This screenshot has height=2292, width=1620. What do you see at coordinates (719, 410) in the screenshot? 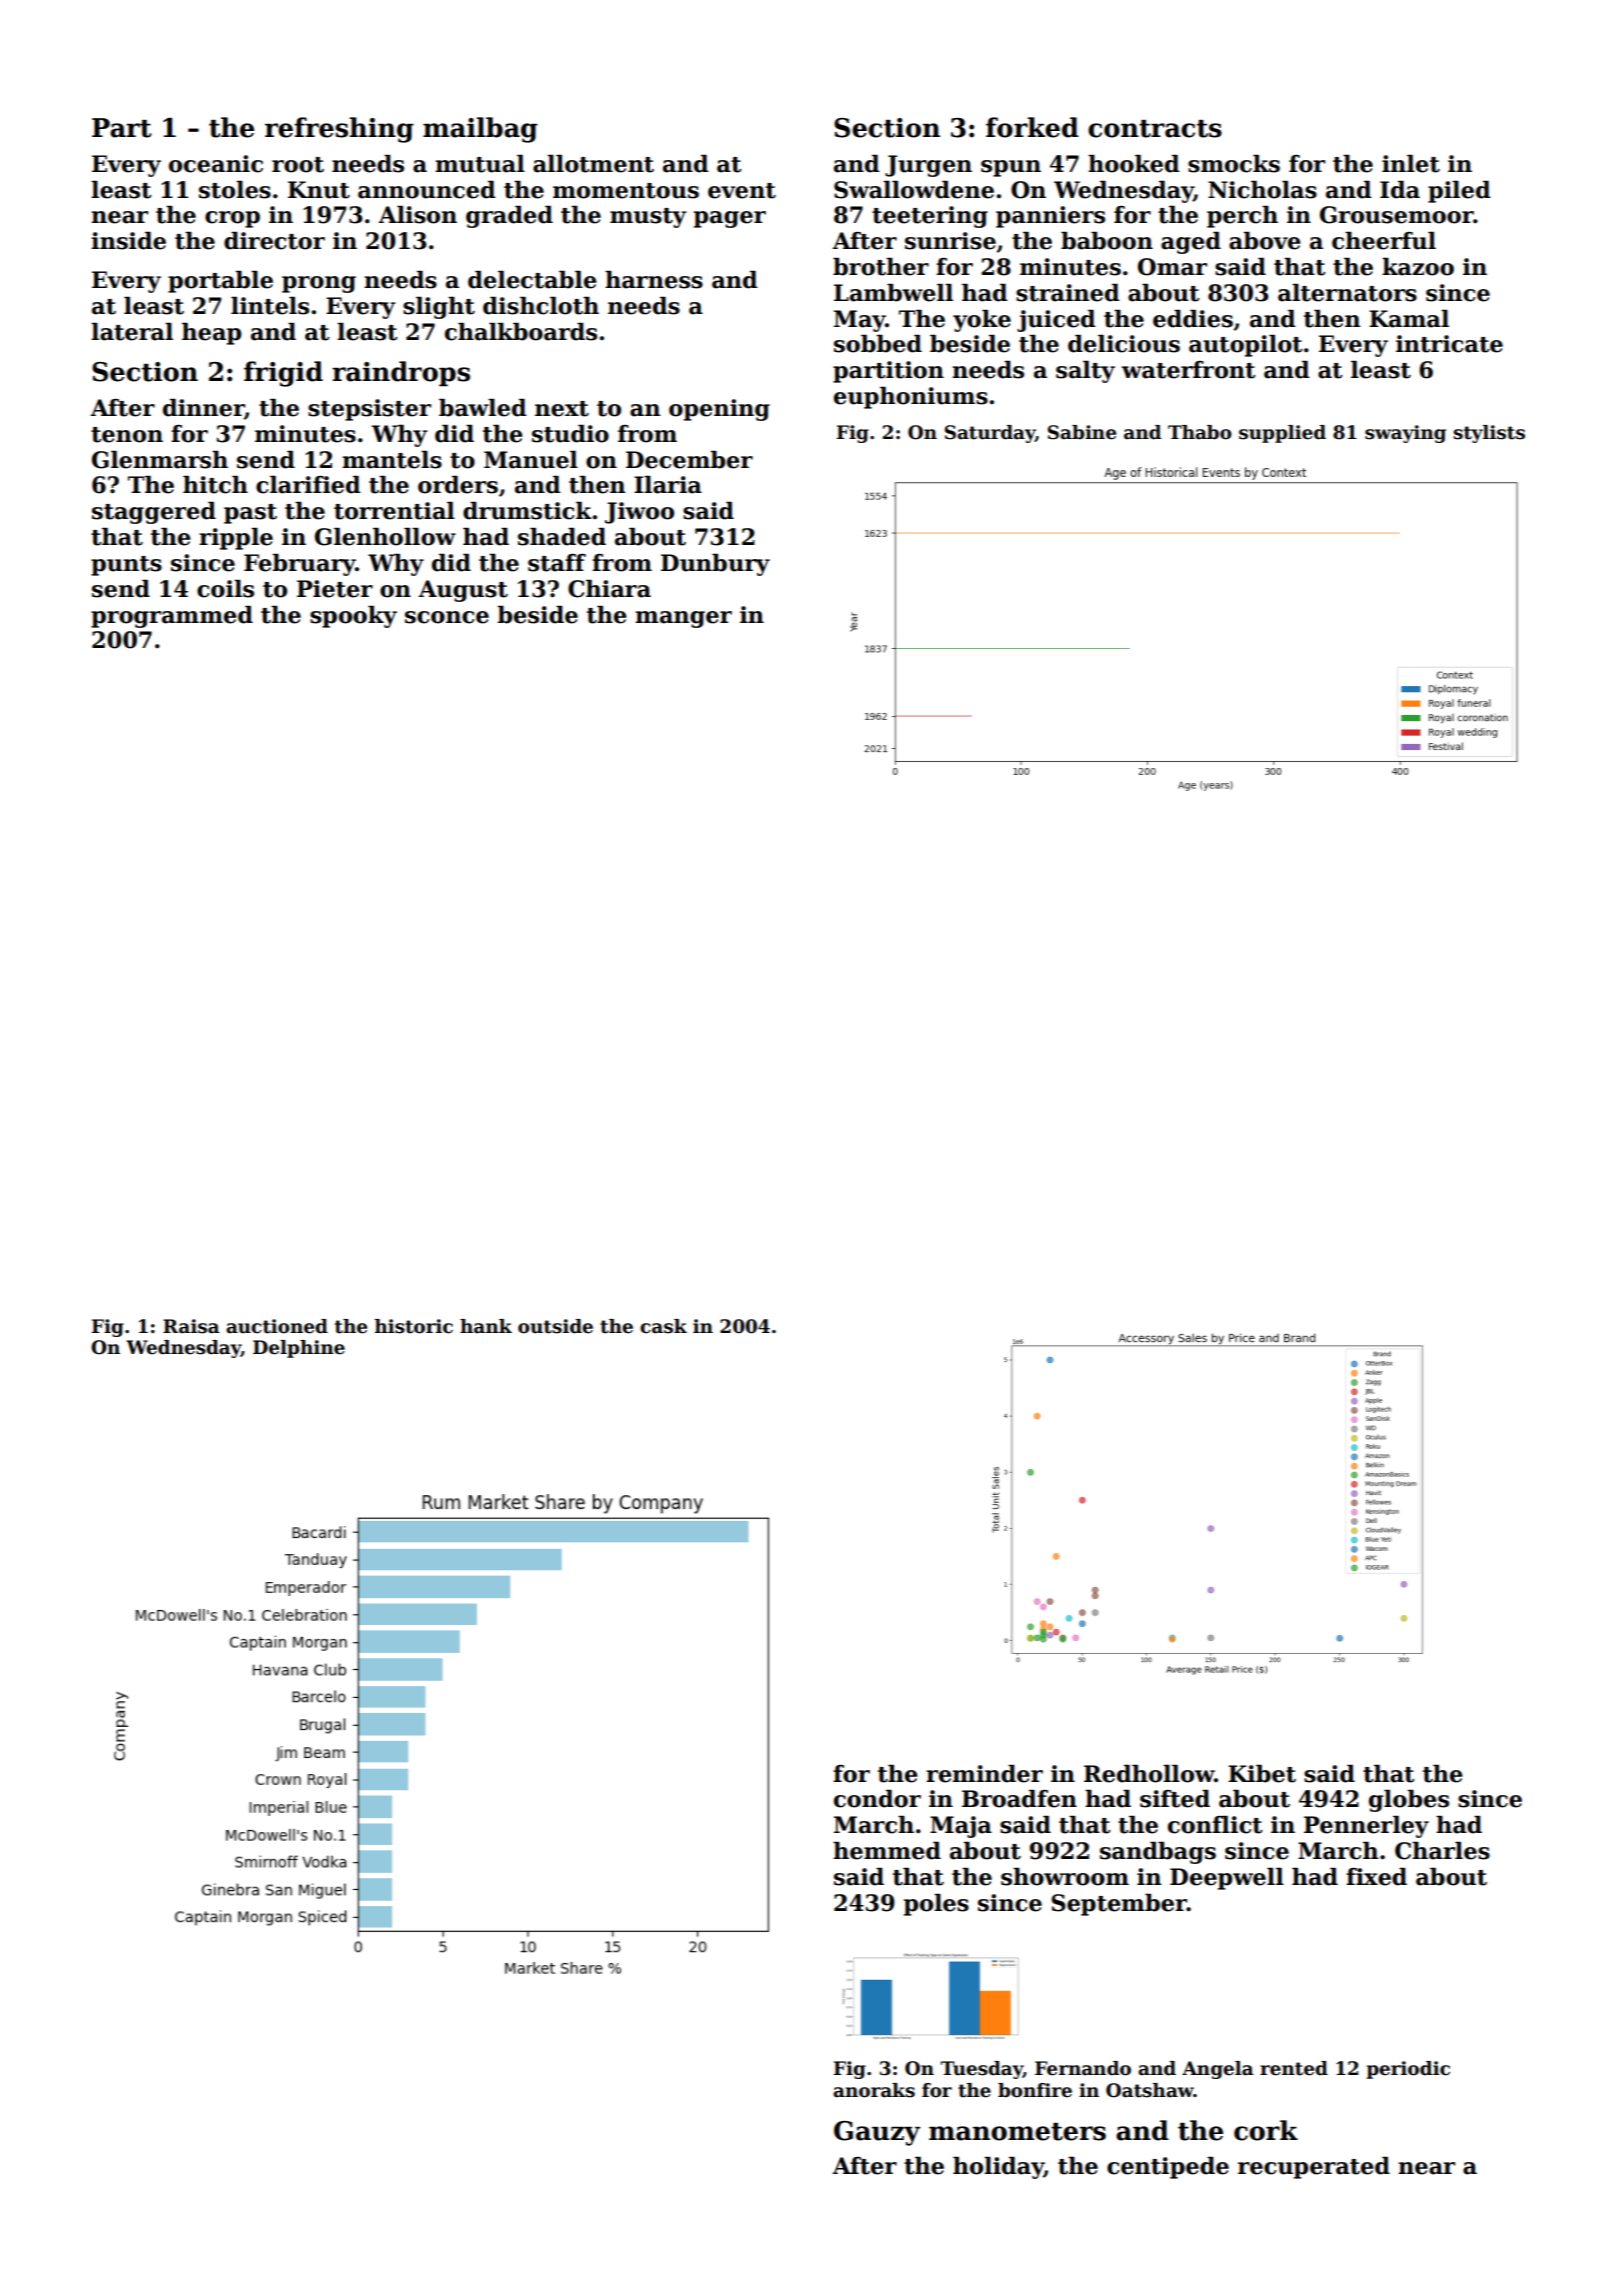
I see `opening` at bounding box center [719, 410].
